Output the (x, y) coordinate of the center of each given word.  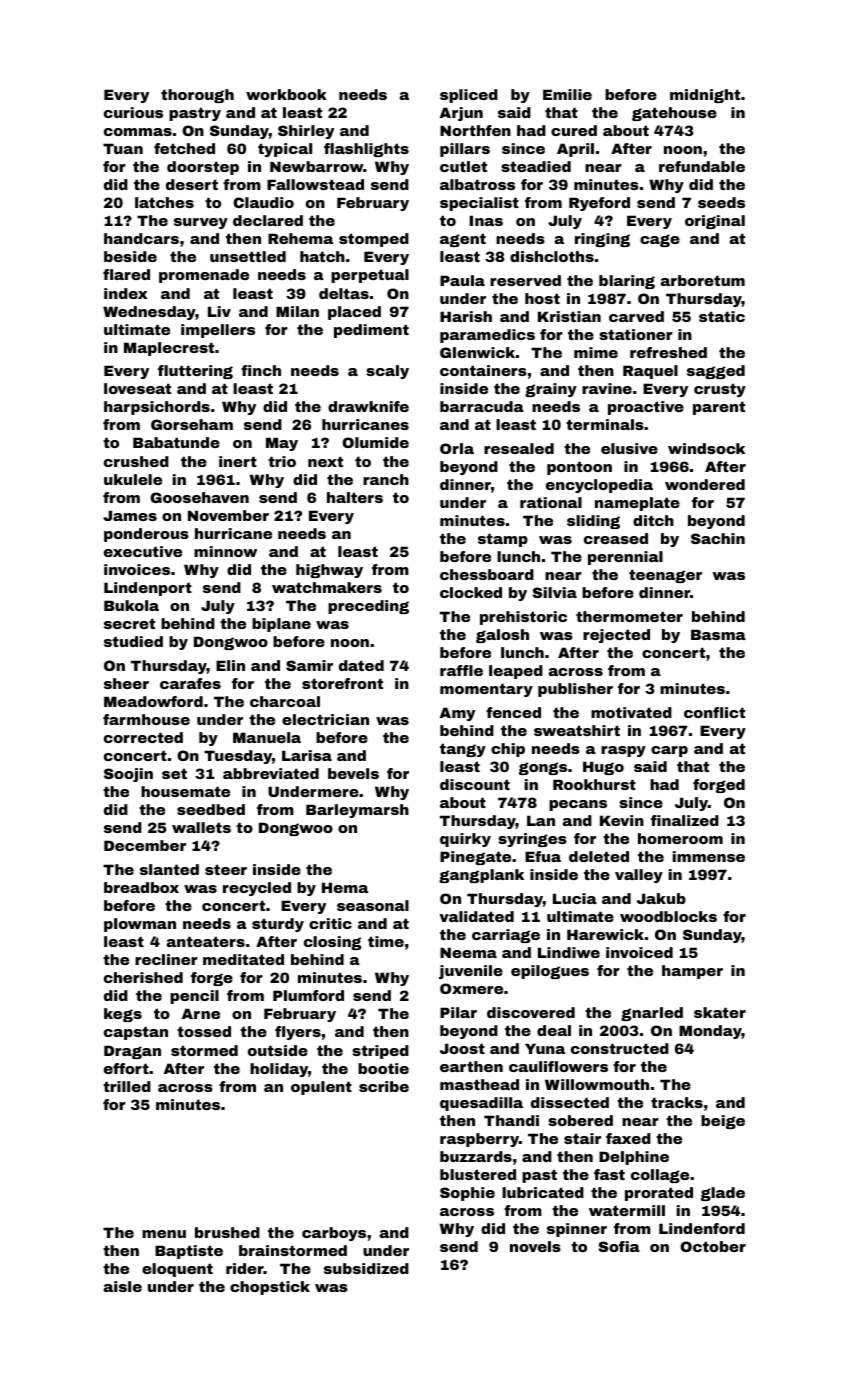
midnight (705, 96)
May (282, 444)
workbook (286, 94)
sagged (716, 372)
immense (708, 856)
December (145, 845)
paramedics (487, 336)
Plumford (308, 995)
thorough (197, 96)
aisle (123, 1286)
